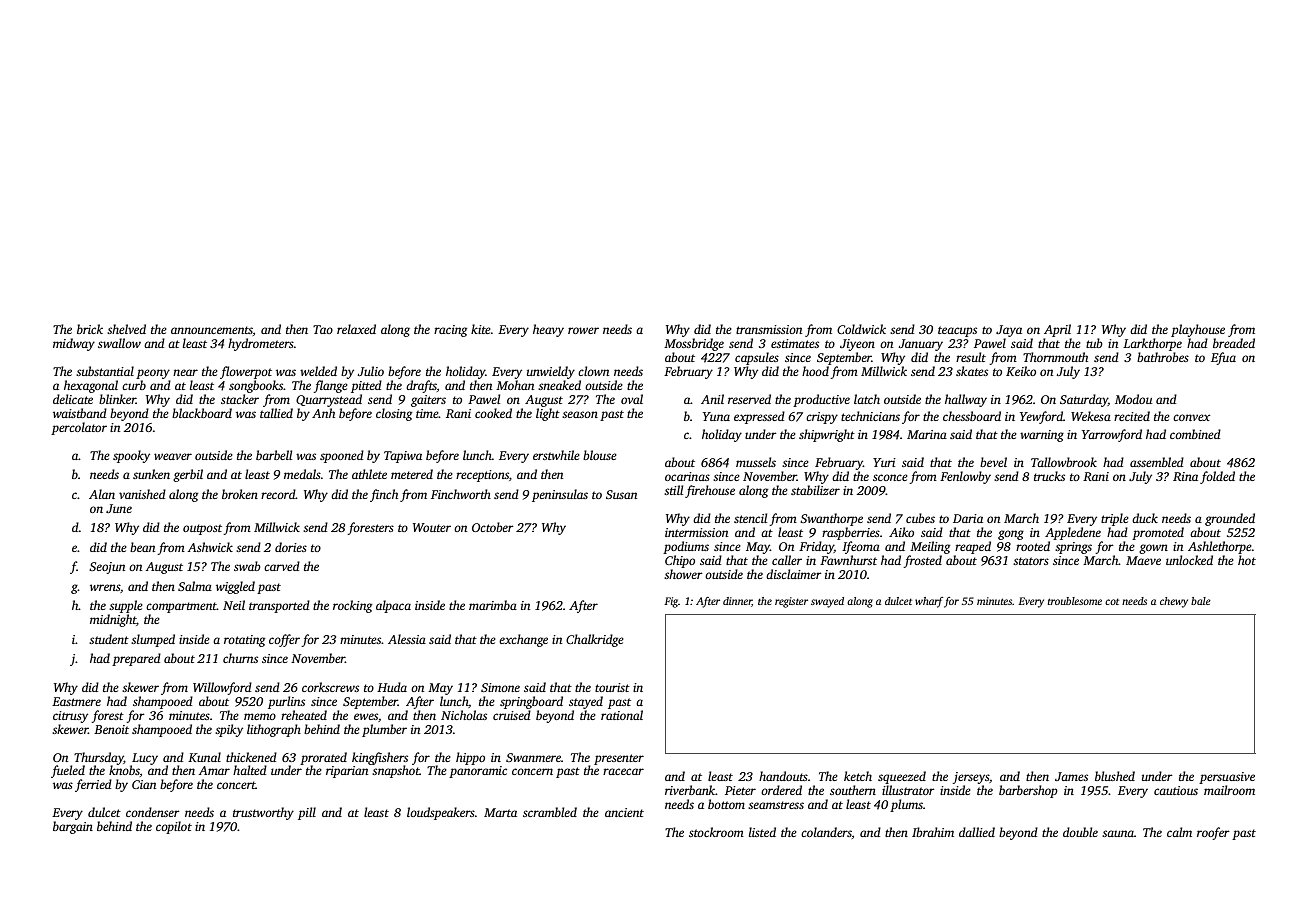  I want to click on cot, so click(1112, 601).
